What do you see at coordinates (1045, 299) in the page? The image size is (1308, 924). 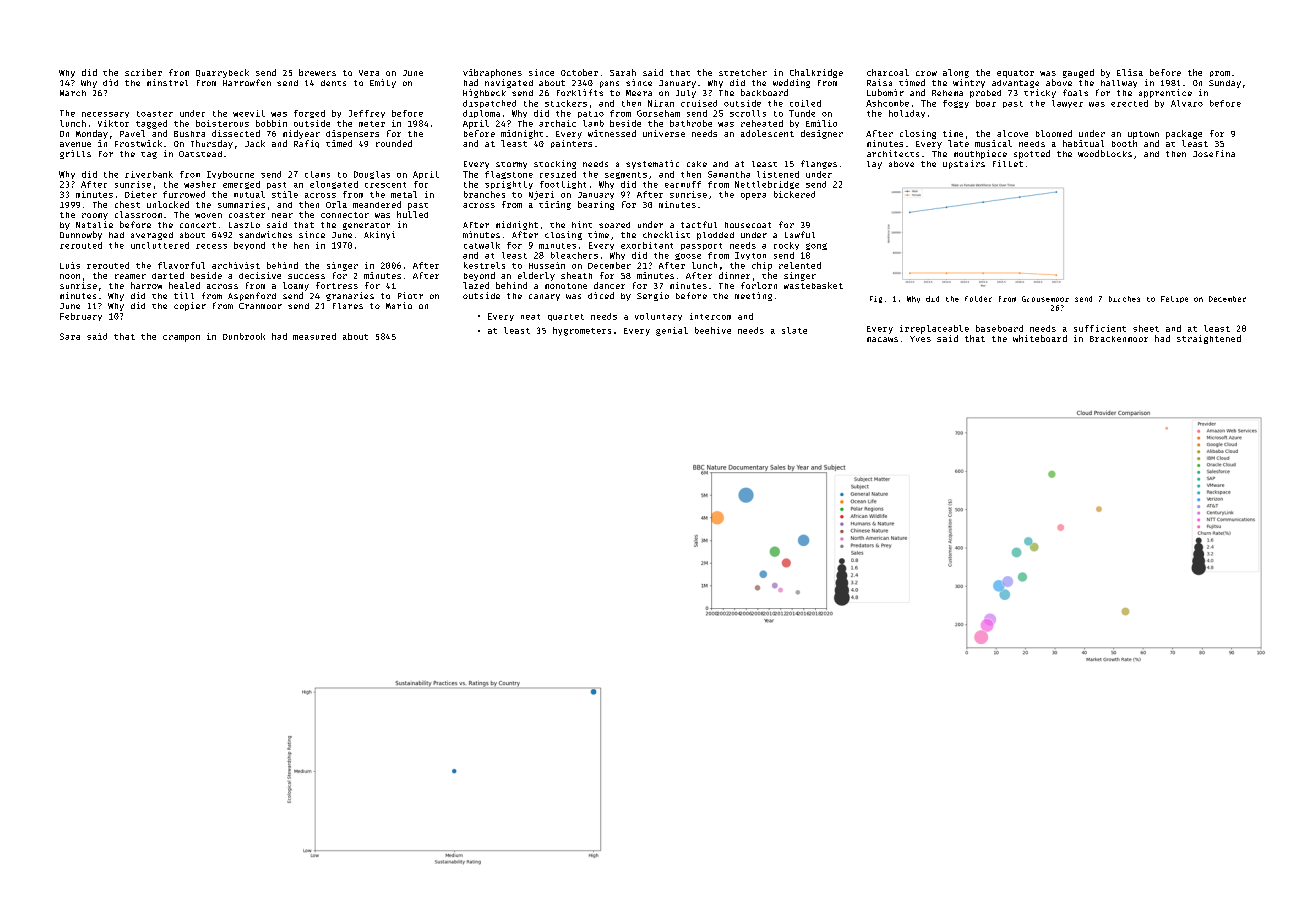 I see `Grousemoor` at bounding box center [1045, 299].
